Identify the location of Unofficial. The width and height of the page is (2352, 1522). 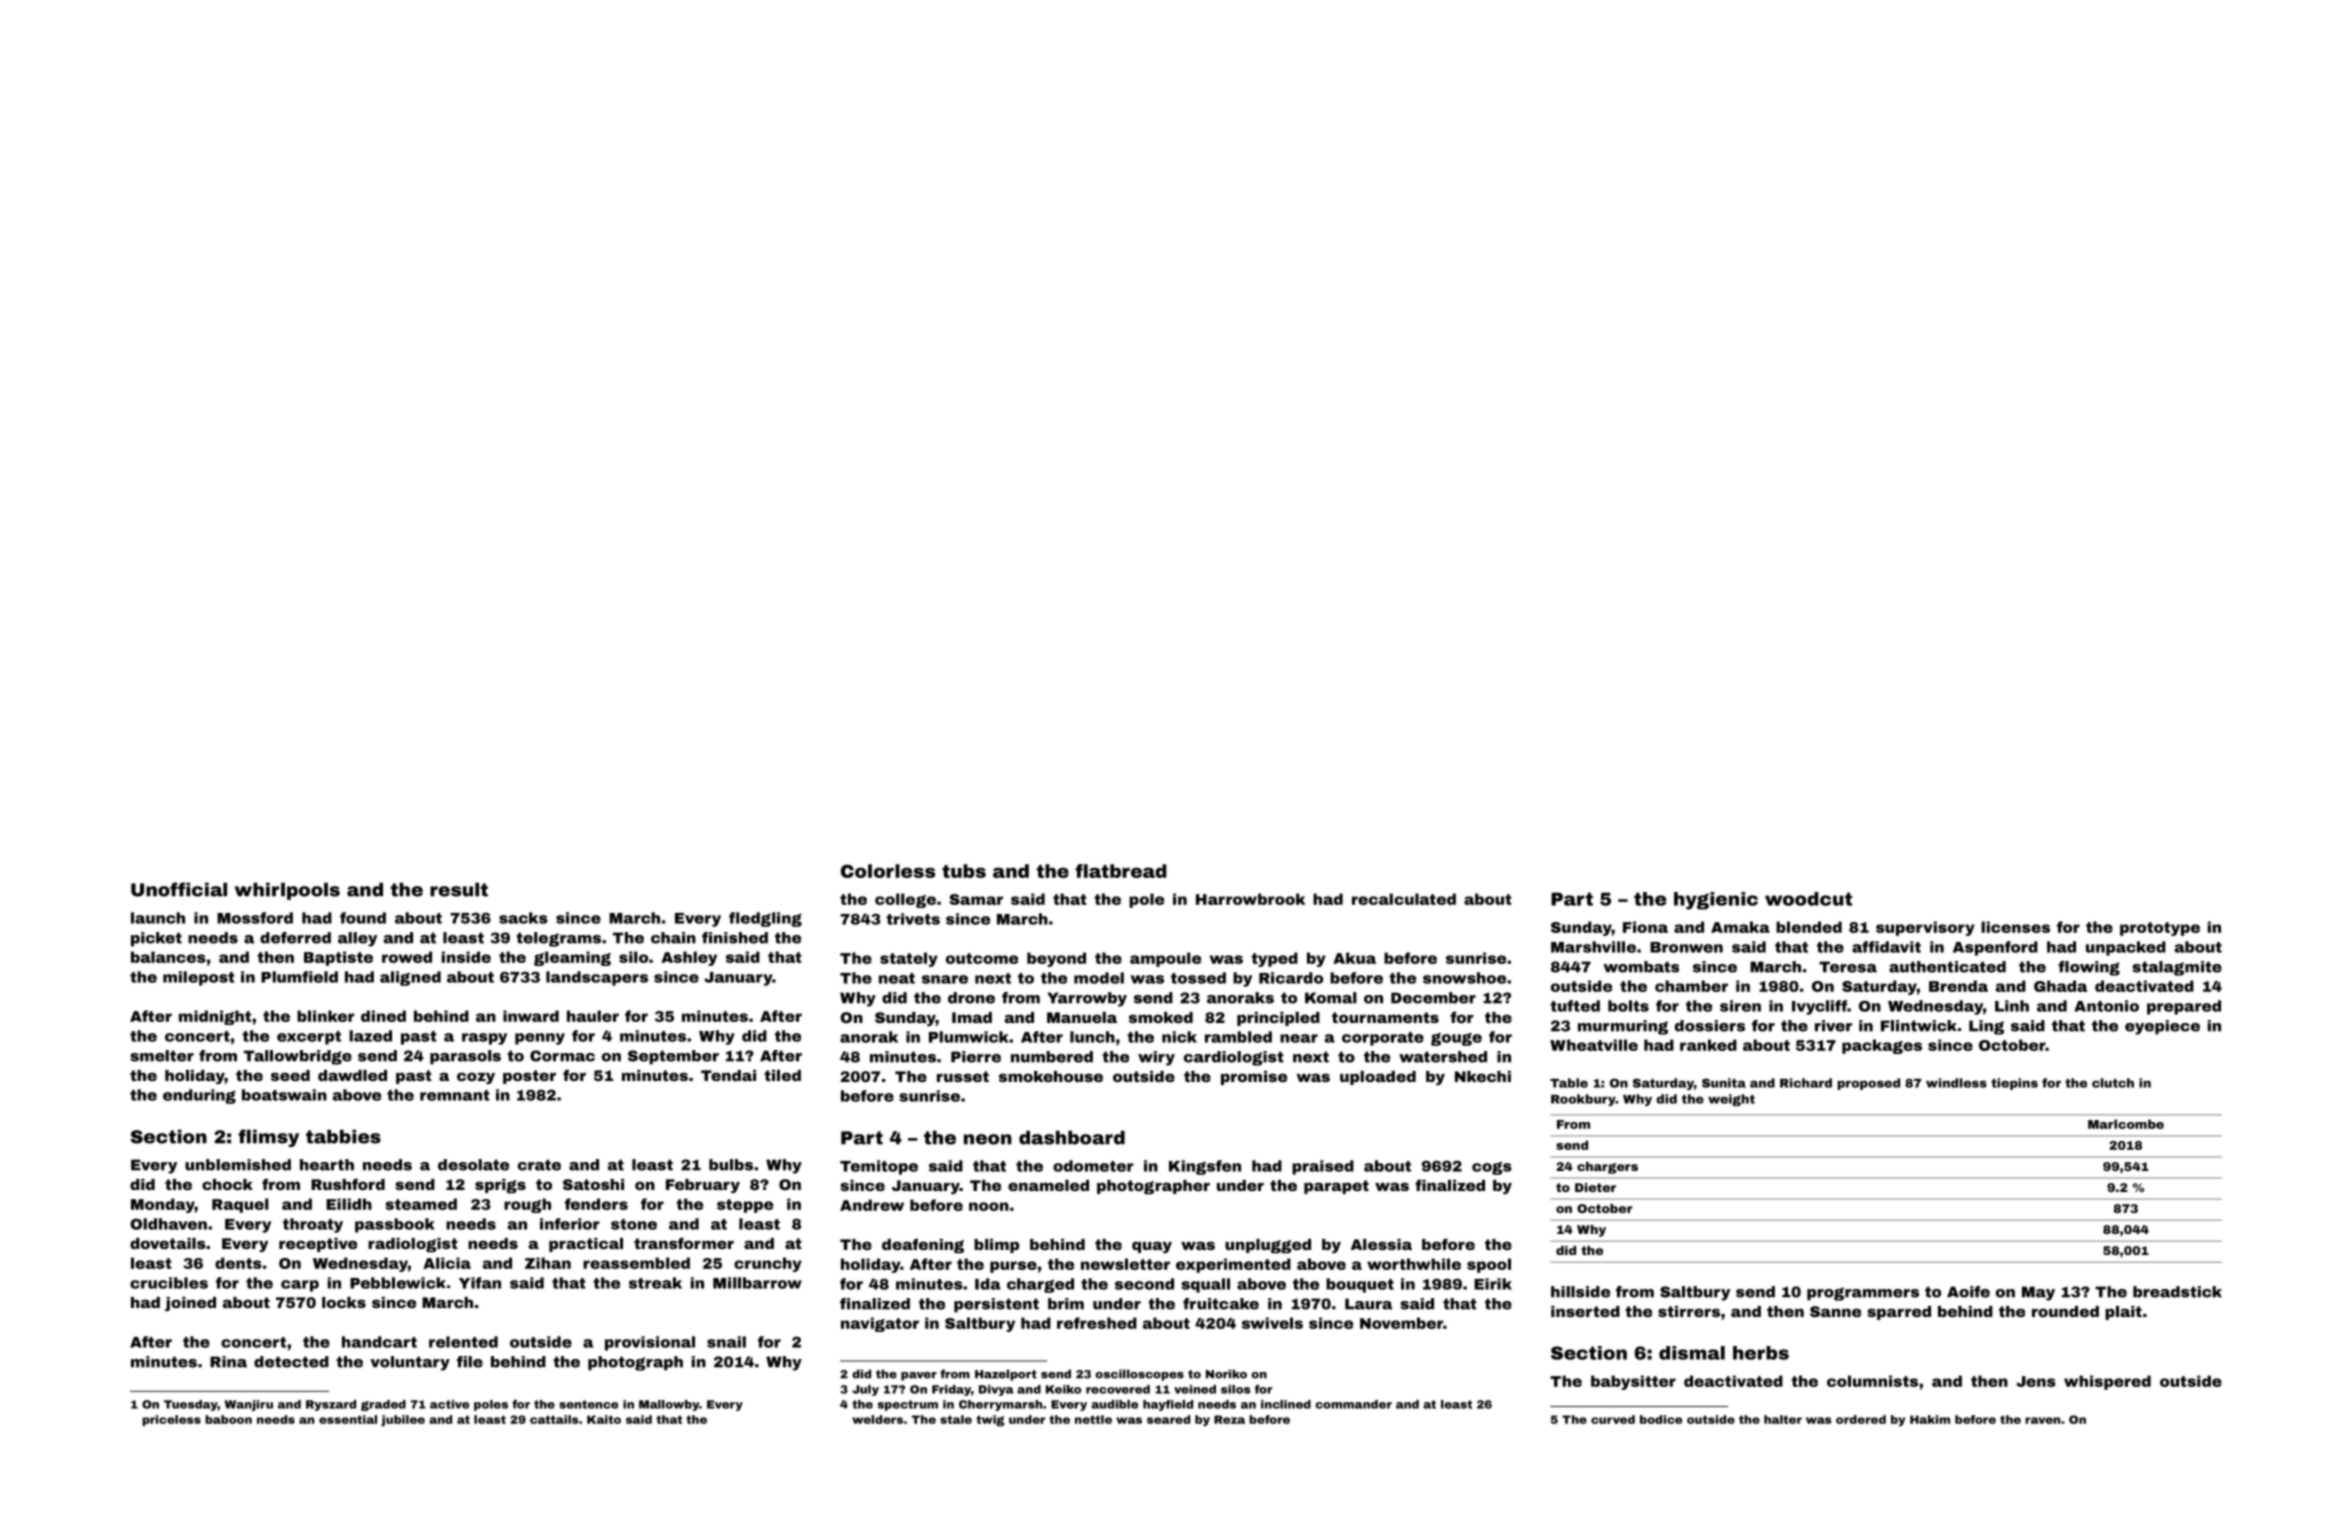
(179, 889).
